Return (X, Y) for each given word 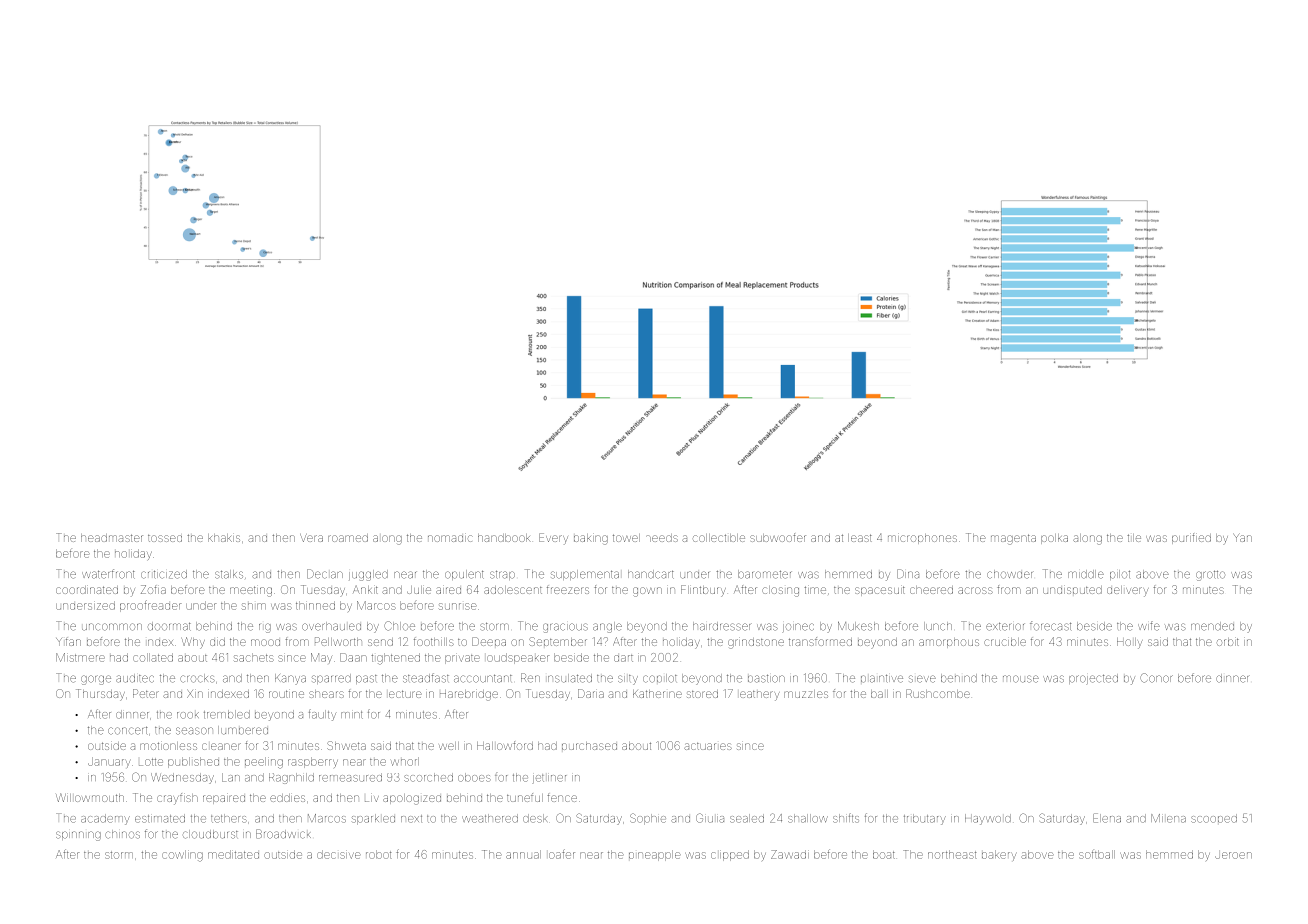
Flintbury (703, 591)
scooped (1214, 818)
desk (535, 818)
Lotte (151, 762)
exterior (1005, 627)
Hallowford (505, 745)
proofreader (150, 606)
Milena (1168, 818)
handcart (651, 574)
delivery (1128, 591)
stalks (229, 574)
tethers (229, 818)
